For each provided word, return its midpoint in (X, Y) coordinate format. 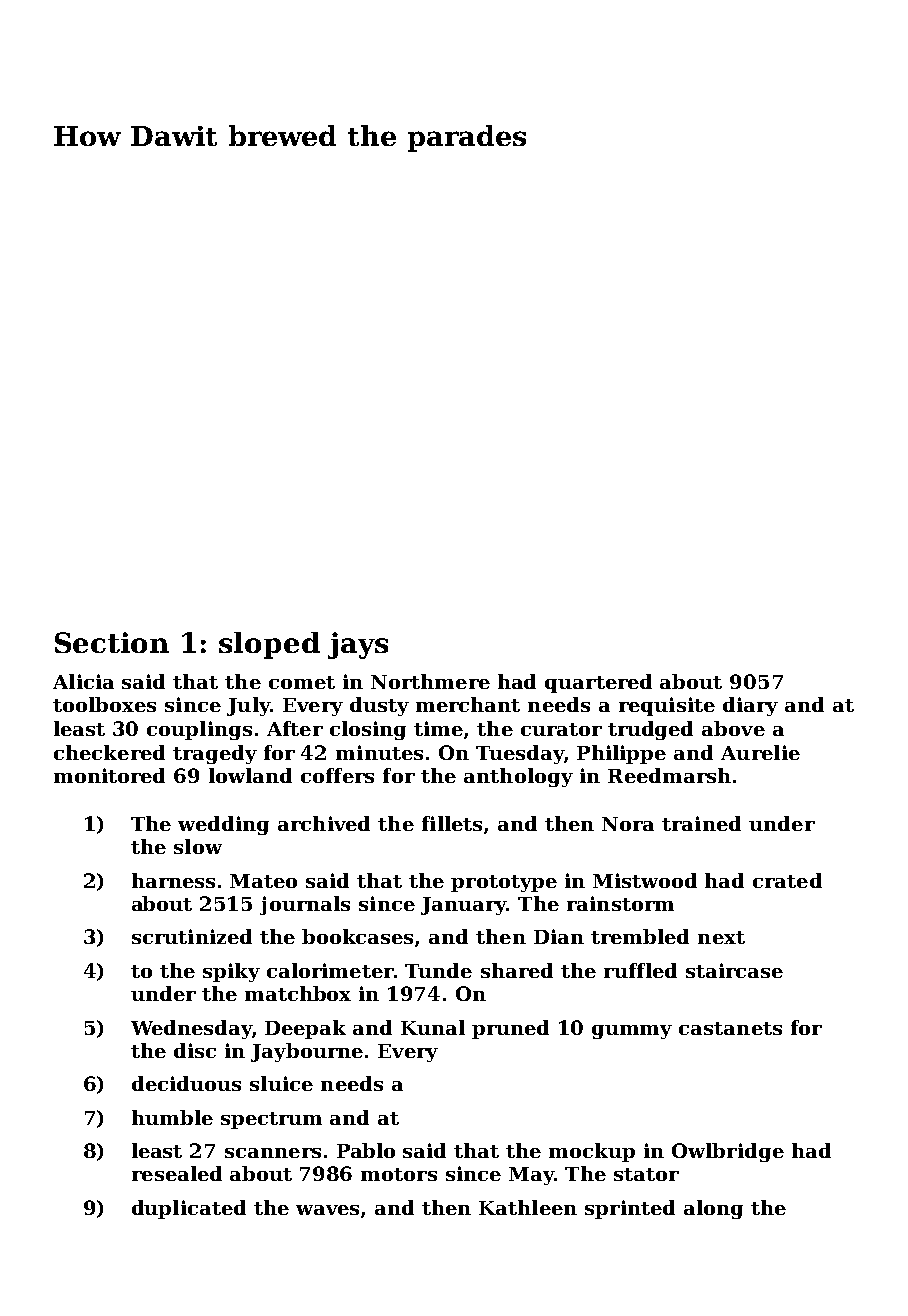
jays (358, 645)
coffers (337, 775)
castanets (730, 1028)
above (733, 728)
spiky (231, 972)
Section (112, 642)
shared (517, 970)
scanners (273, 1153)
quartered (598, 683)
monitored (109, 775)
